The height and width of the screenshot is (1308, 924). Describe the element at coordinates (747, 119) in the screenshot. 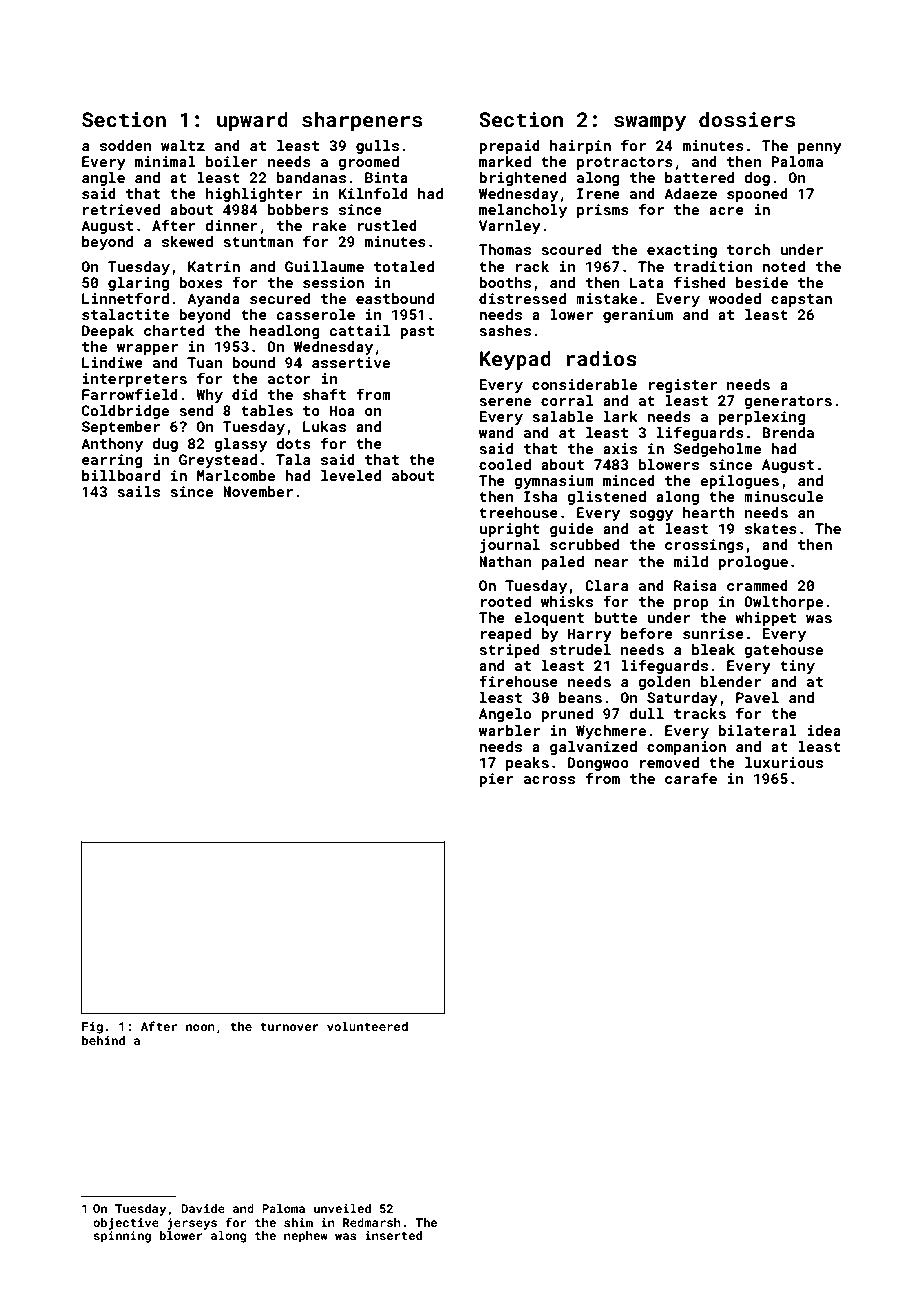

I see `dossiers` at that location.
